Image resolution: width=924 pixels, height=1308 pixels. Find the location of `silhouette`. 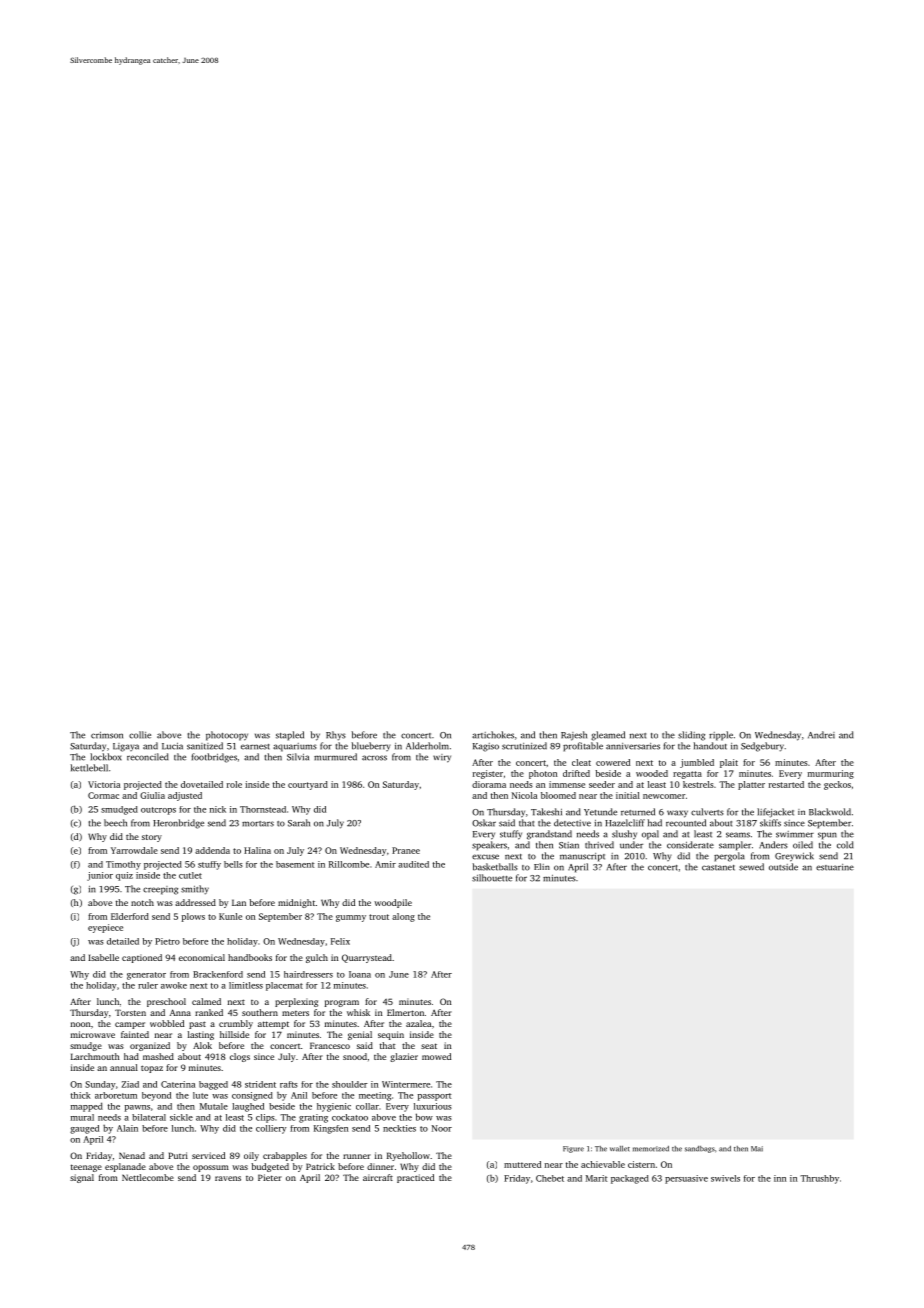

silhouette is located at coordinates (492, 878).
